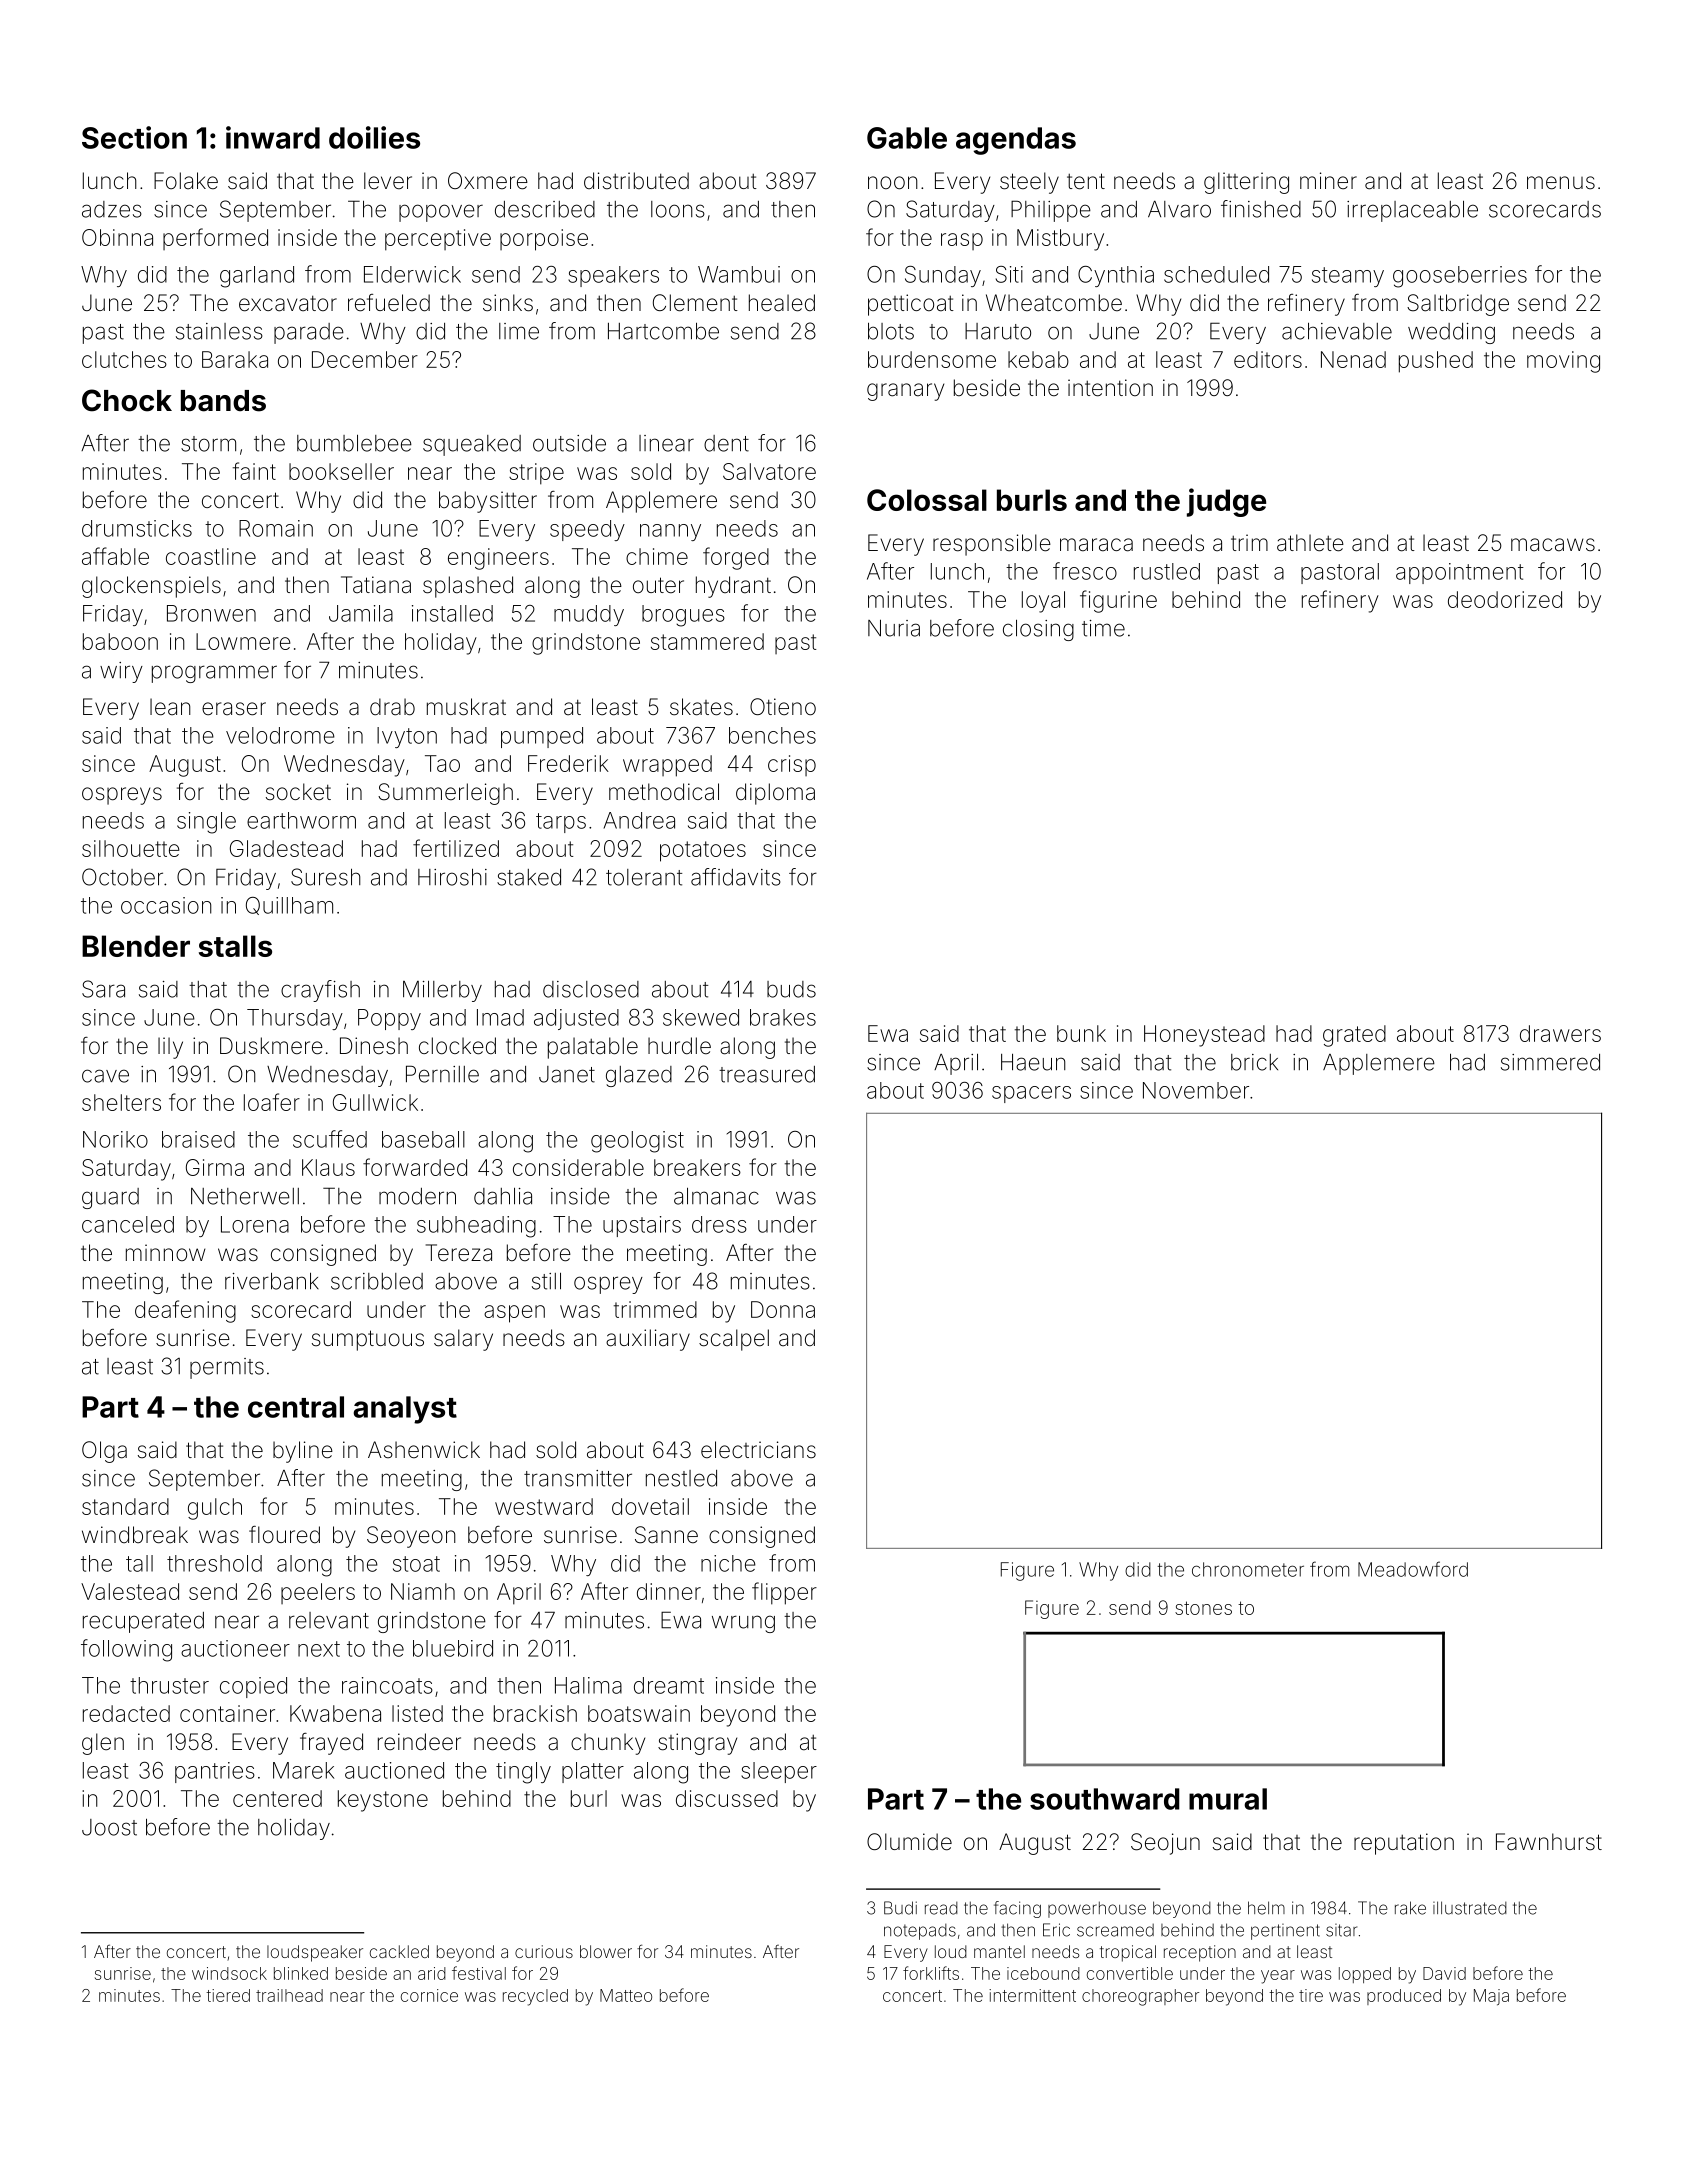 Image resolution: width=1683 pixels, height=2178 pixels. What do you see at coordinates (1549, 1842) in the screenshot?
I see `Fawnhurst` at bounding box center [1549, 1842].
